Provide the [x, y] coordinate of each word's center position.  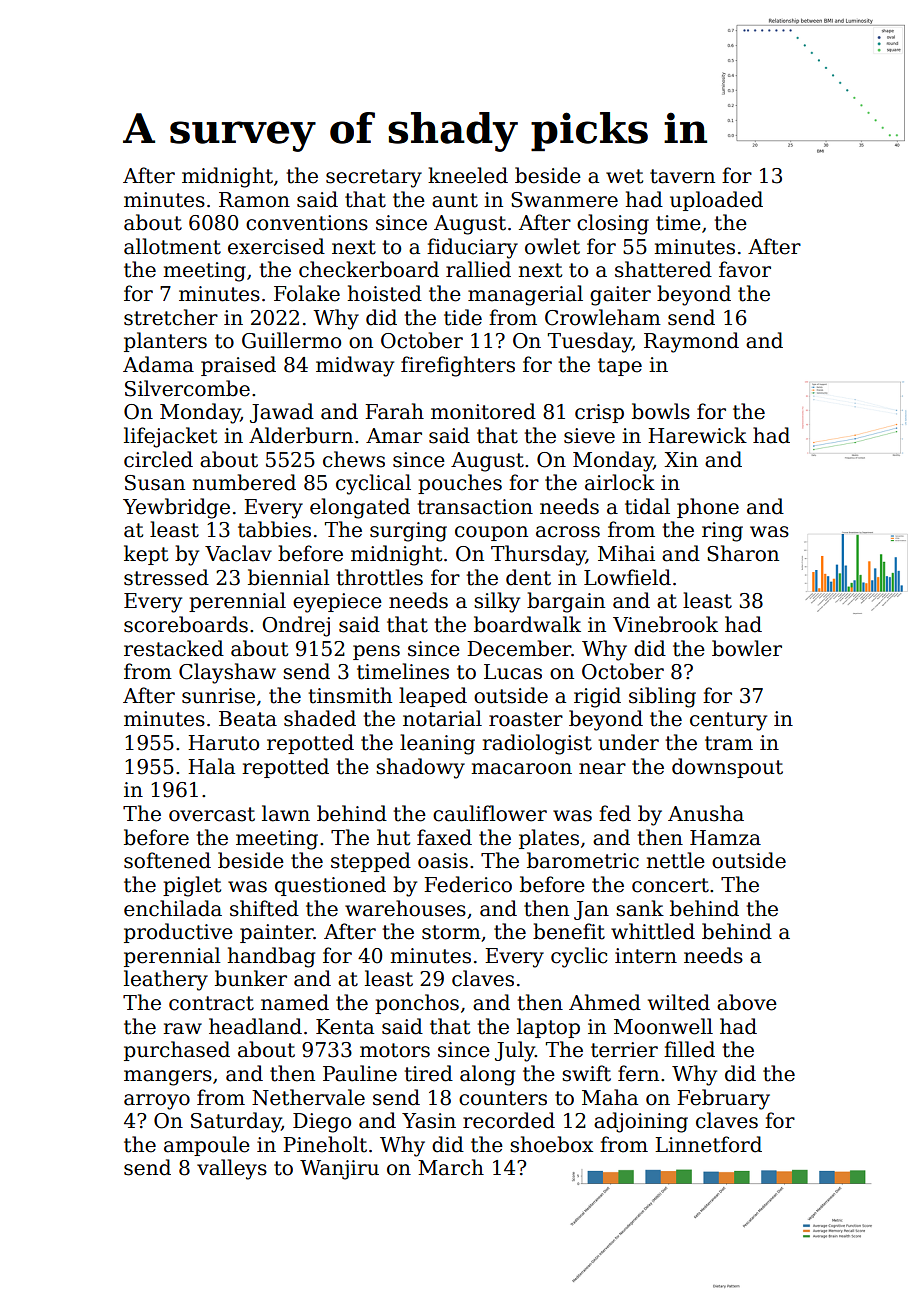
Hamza [725, 838]
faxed [444, 837]
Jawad [282, 413]
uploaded [716, 201]
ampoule [207, 1146]
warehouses [405, 908]
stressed [166, 577]
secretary [374, 178]
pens [376, 652]
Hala [211, 766]
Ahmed [605, 1002]
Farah [394, 411]
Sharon [743, 553]
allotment [172, 246]
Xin [681, 459]
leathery [166, 980]
